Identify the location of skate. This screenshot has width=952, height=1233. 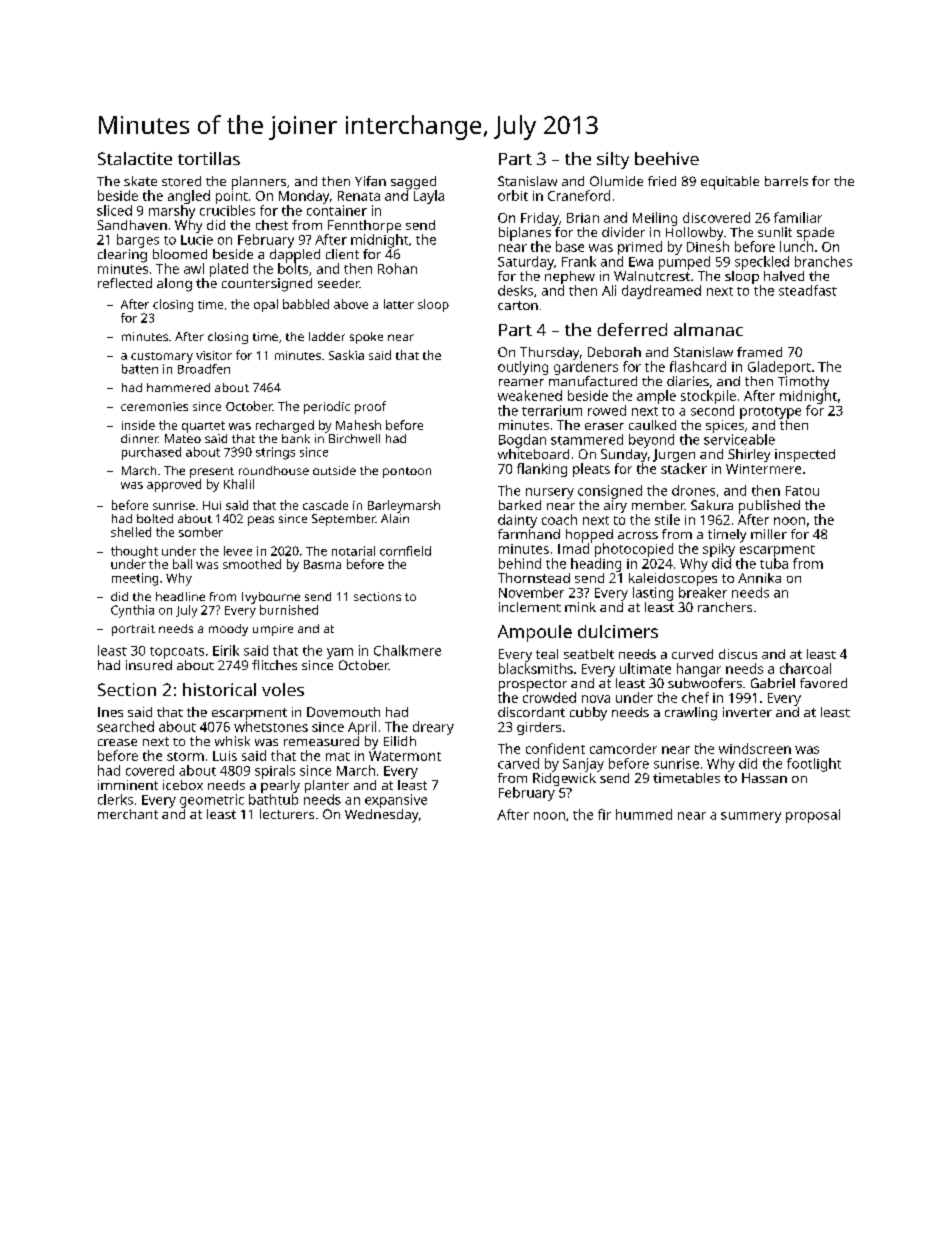
(140, 181).
